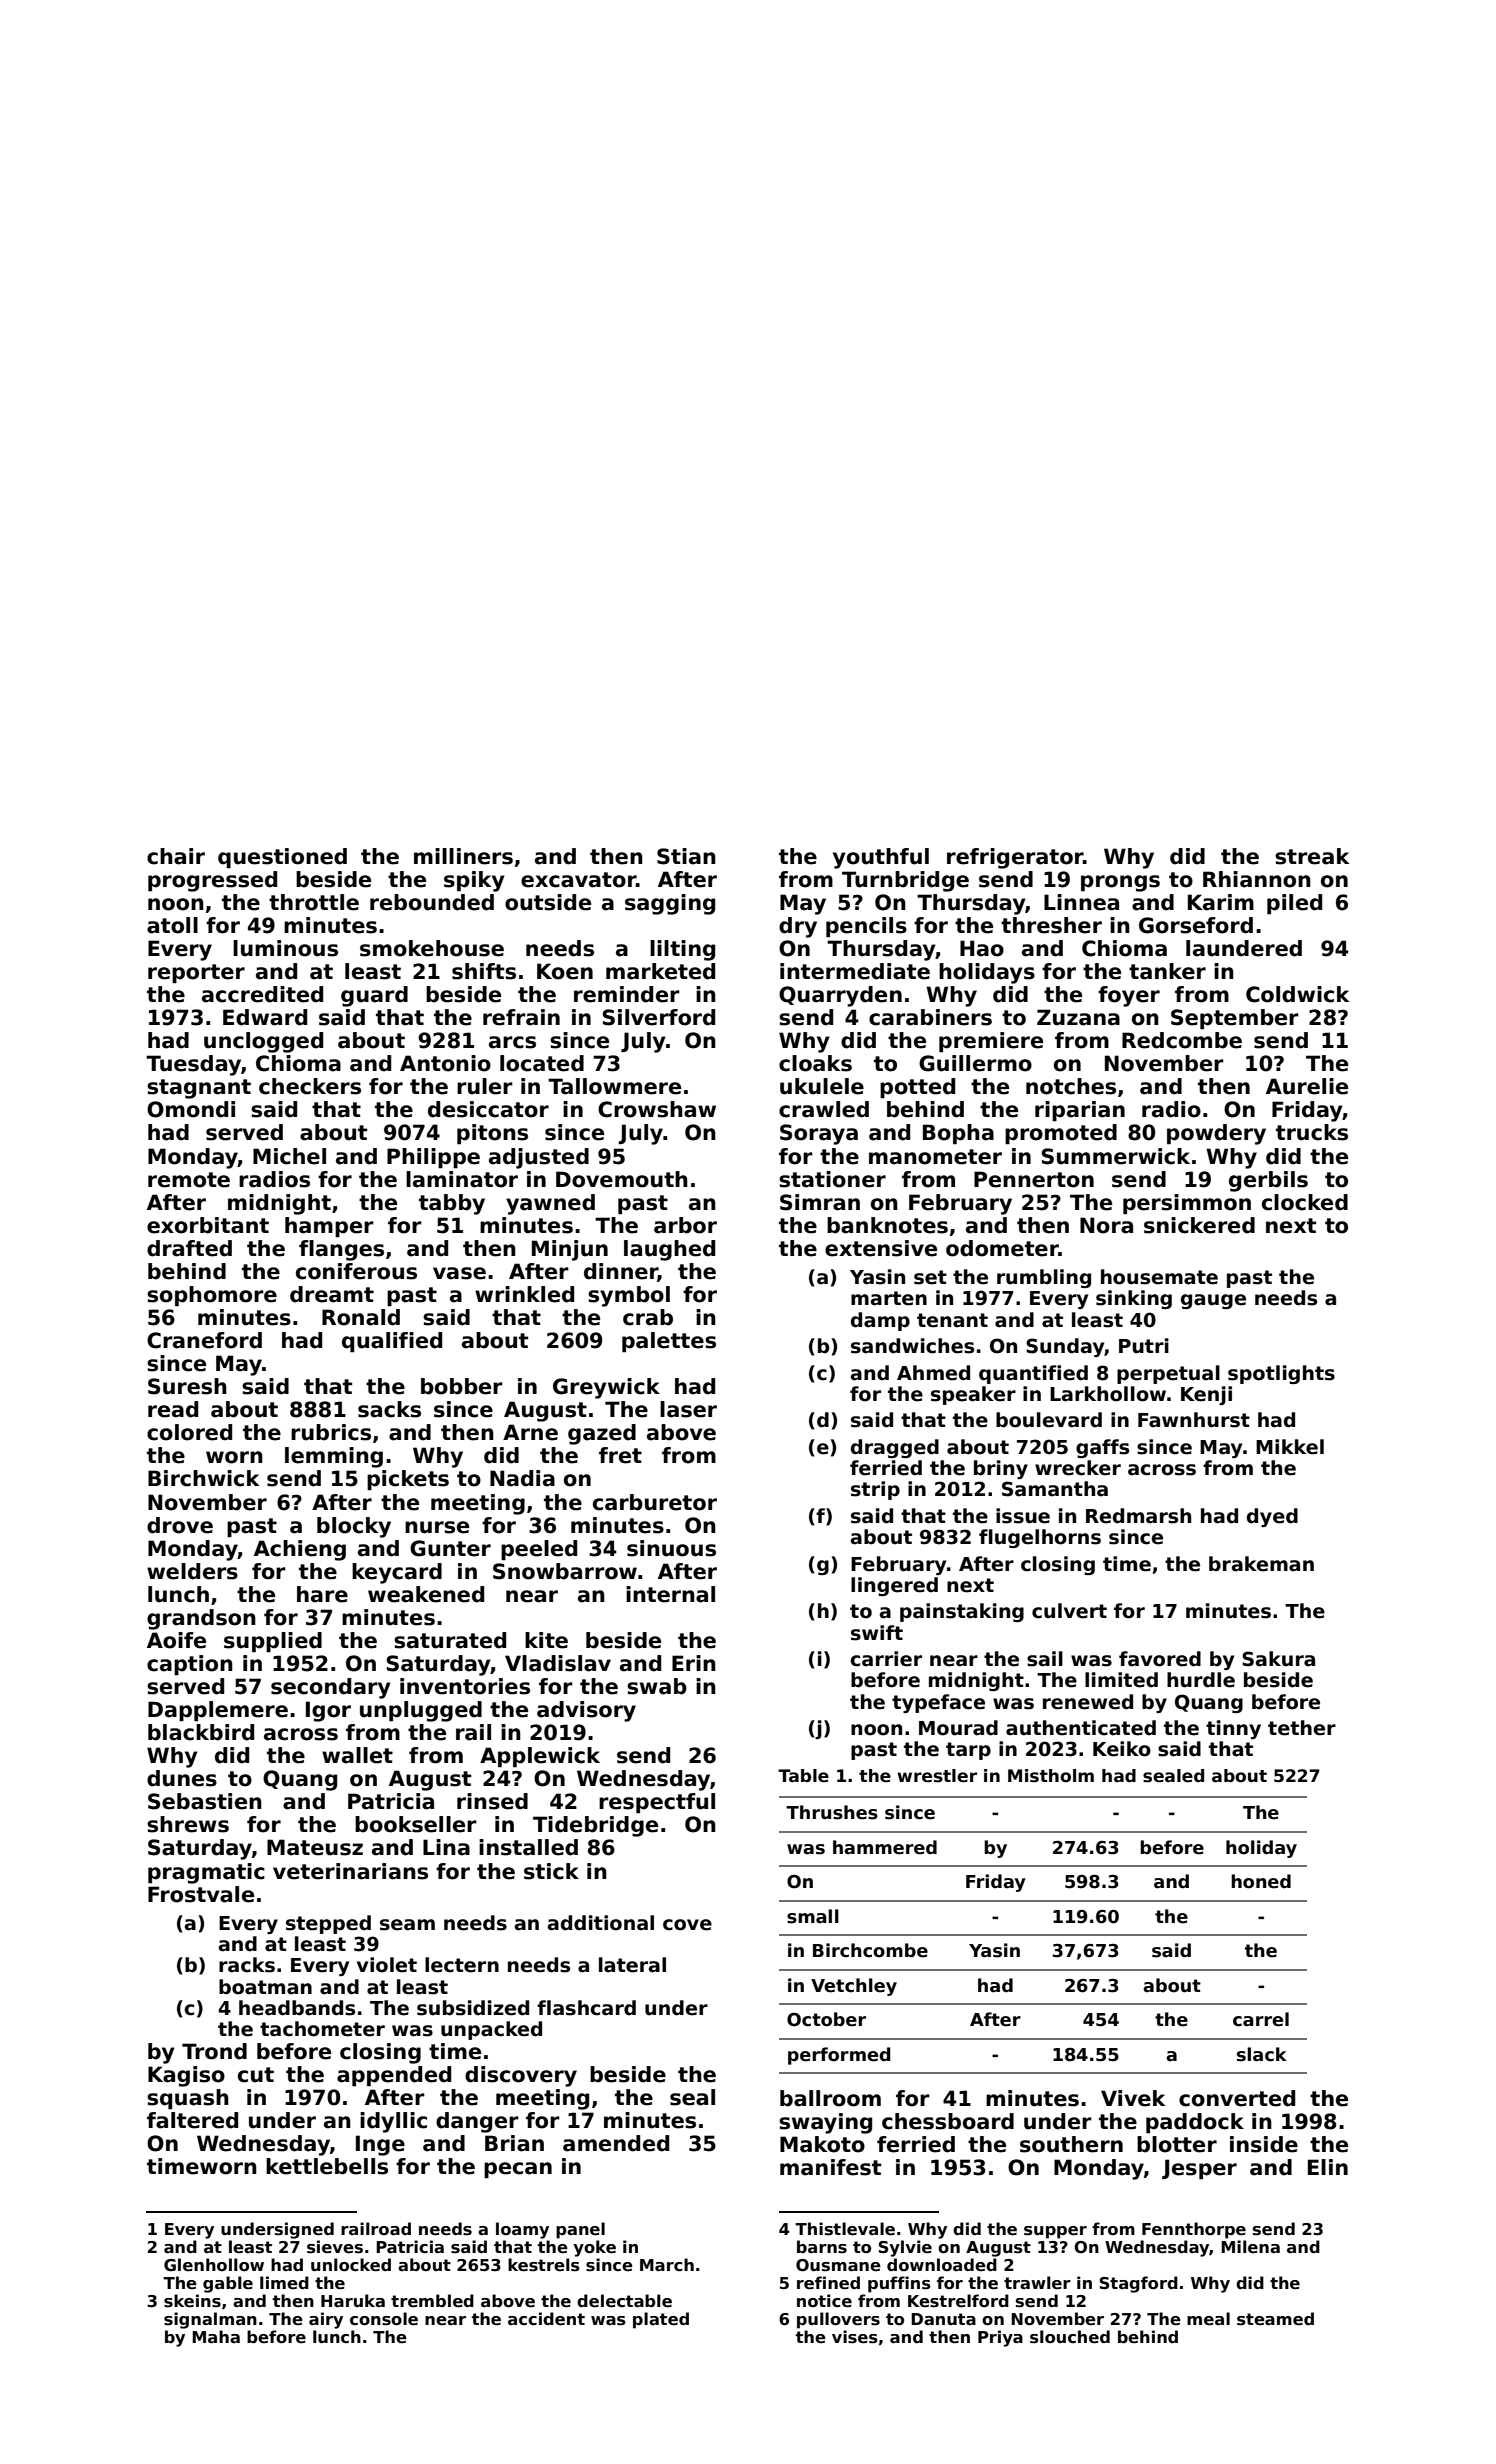 The image size is (1496, 2464). What do you see at coordinates (1261, 1881) in the page?
I see `honed` at bounding box center [1261, 1881].
